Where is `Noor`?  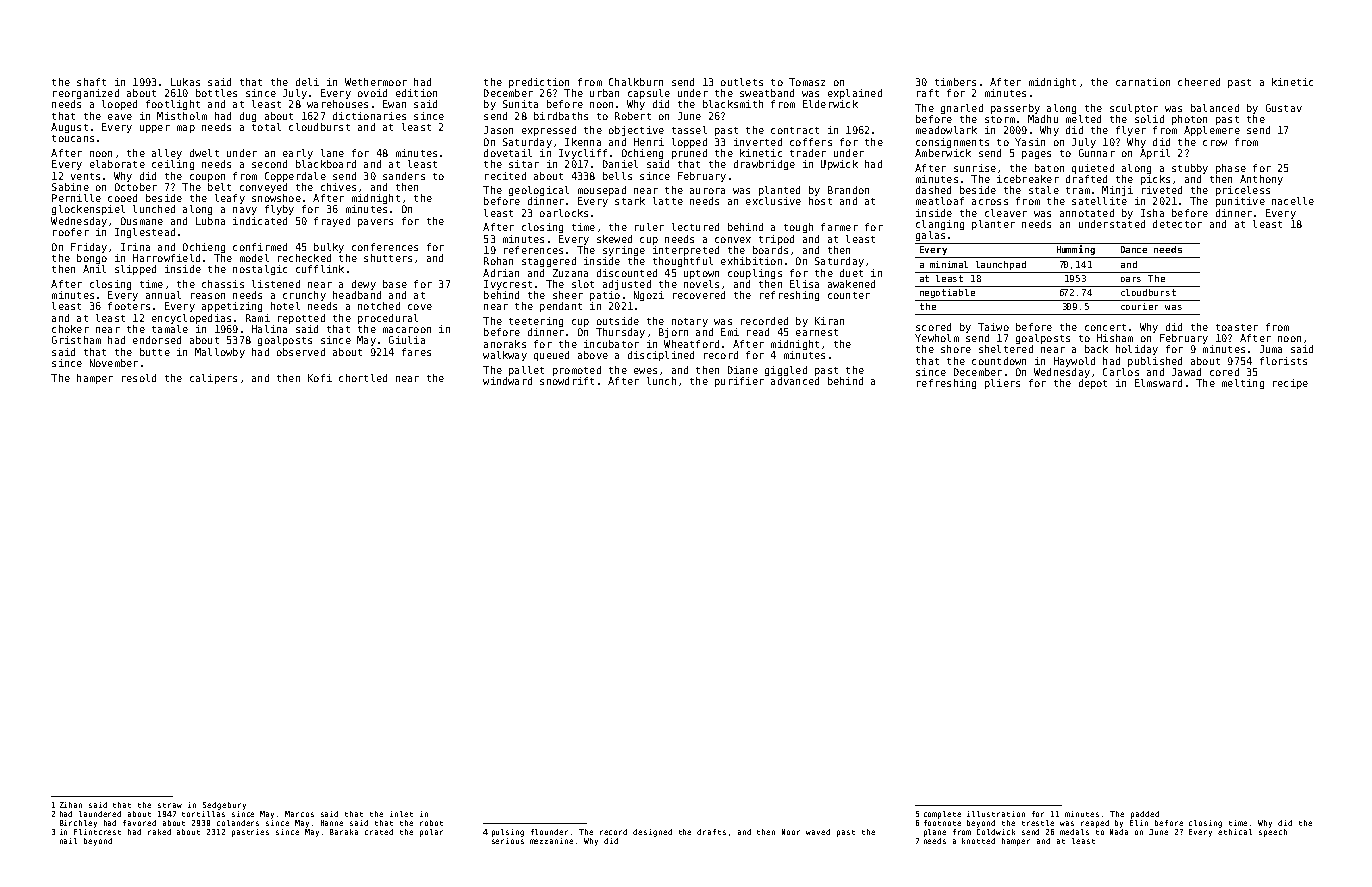
Noor is located at coordinates (791, 832).
